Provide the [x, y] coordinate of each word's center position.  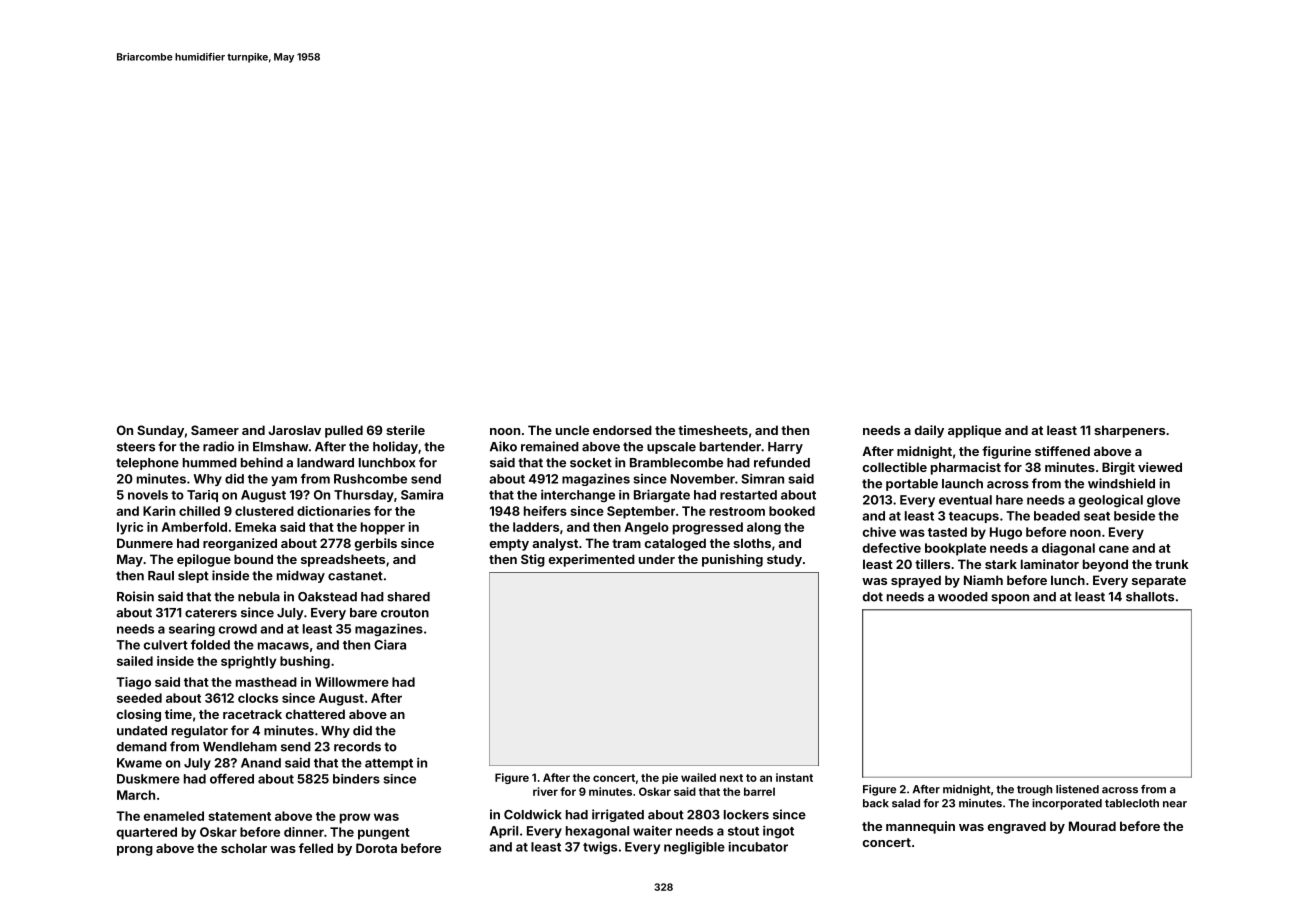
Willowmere [352, 682]
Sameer [215, 430]
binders [356, 779]
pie [670, 778]
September [641, 512]
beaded [1057, 516]
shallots [1150, 597]
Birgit [1118, 468]
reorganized [240, 544]
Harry [785, 448]
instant [794, 777]
